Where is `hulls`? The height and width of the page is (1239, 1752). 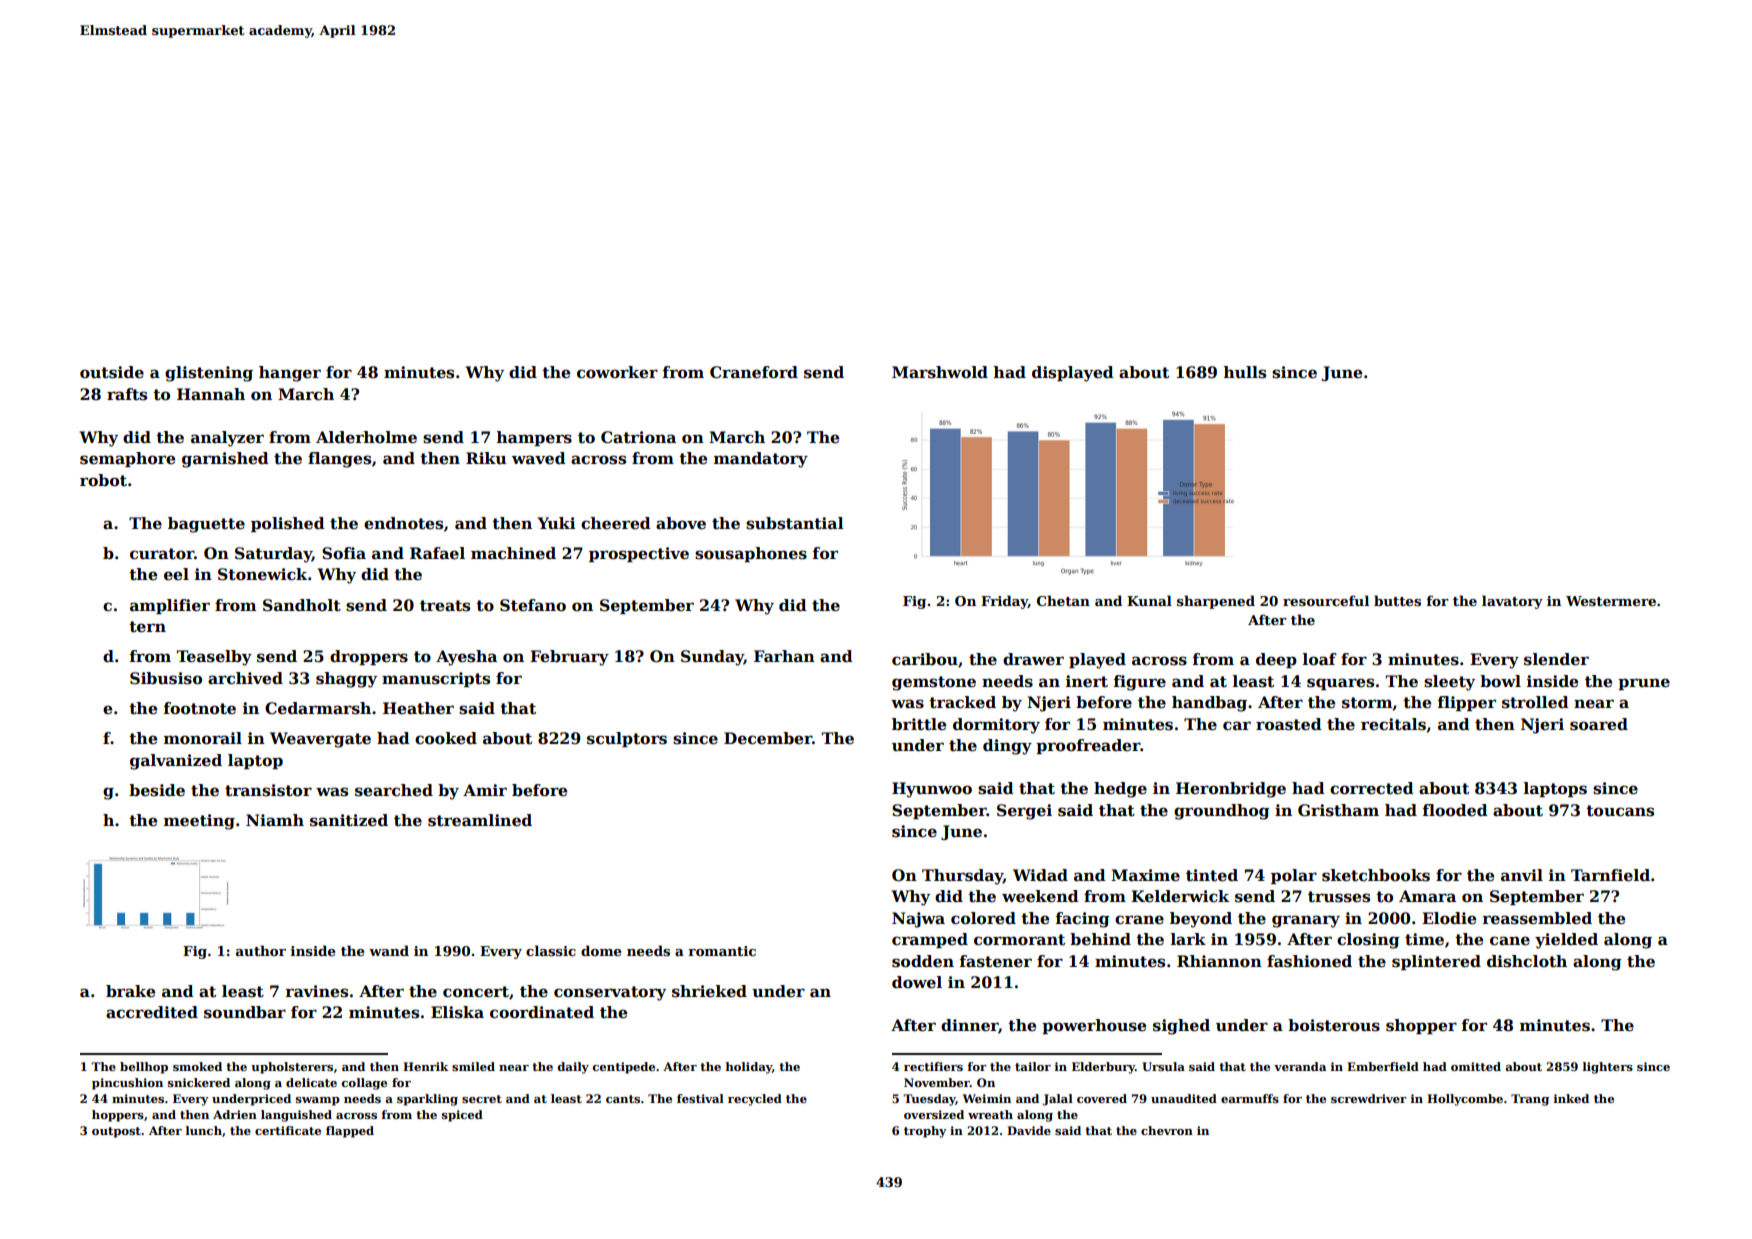
hulls is located at coordinates (1244, 372).
